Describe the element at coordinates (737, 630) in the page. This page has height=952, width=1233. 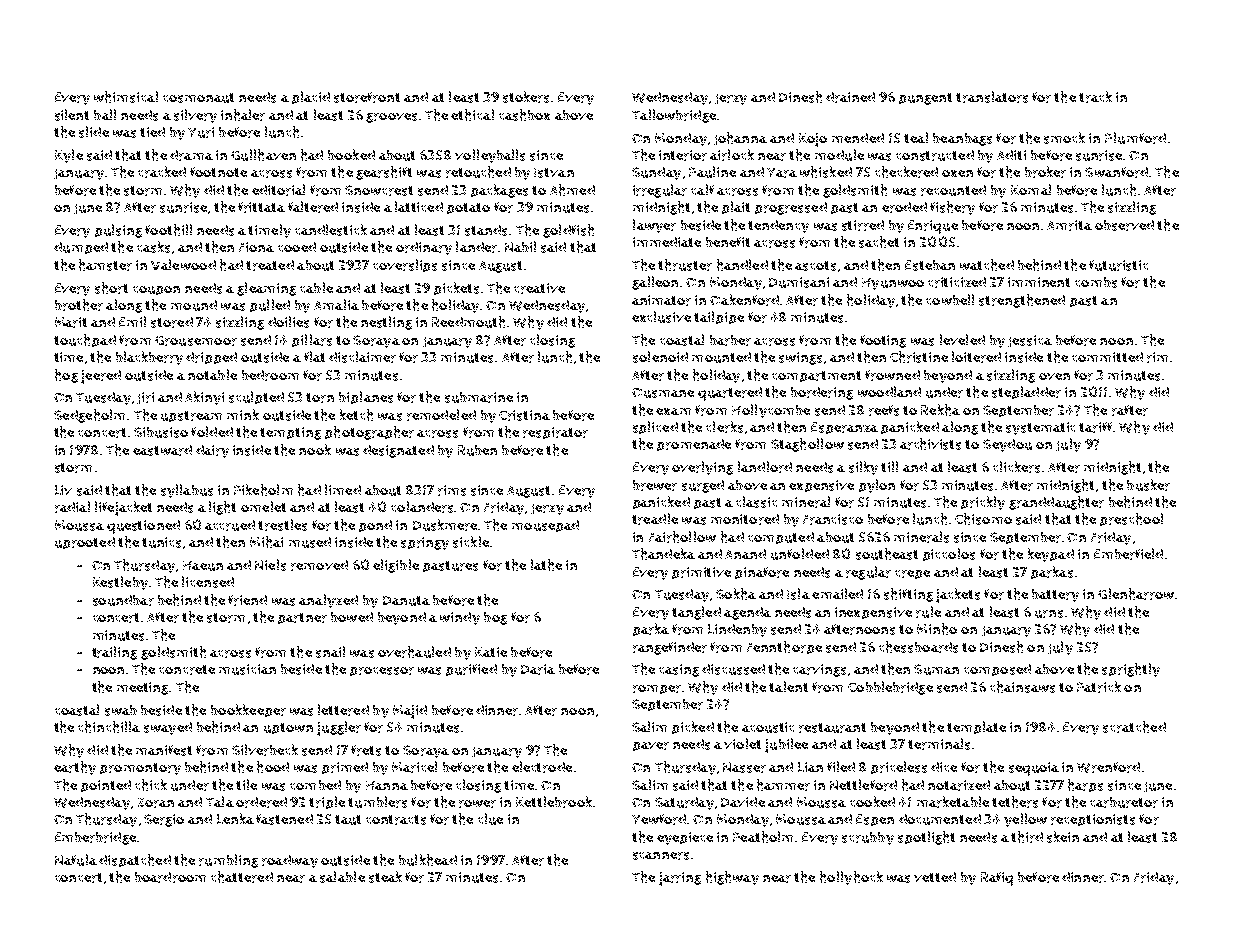
I see `Lindenby` at that location.
